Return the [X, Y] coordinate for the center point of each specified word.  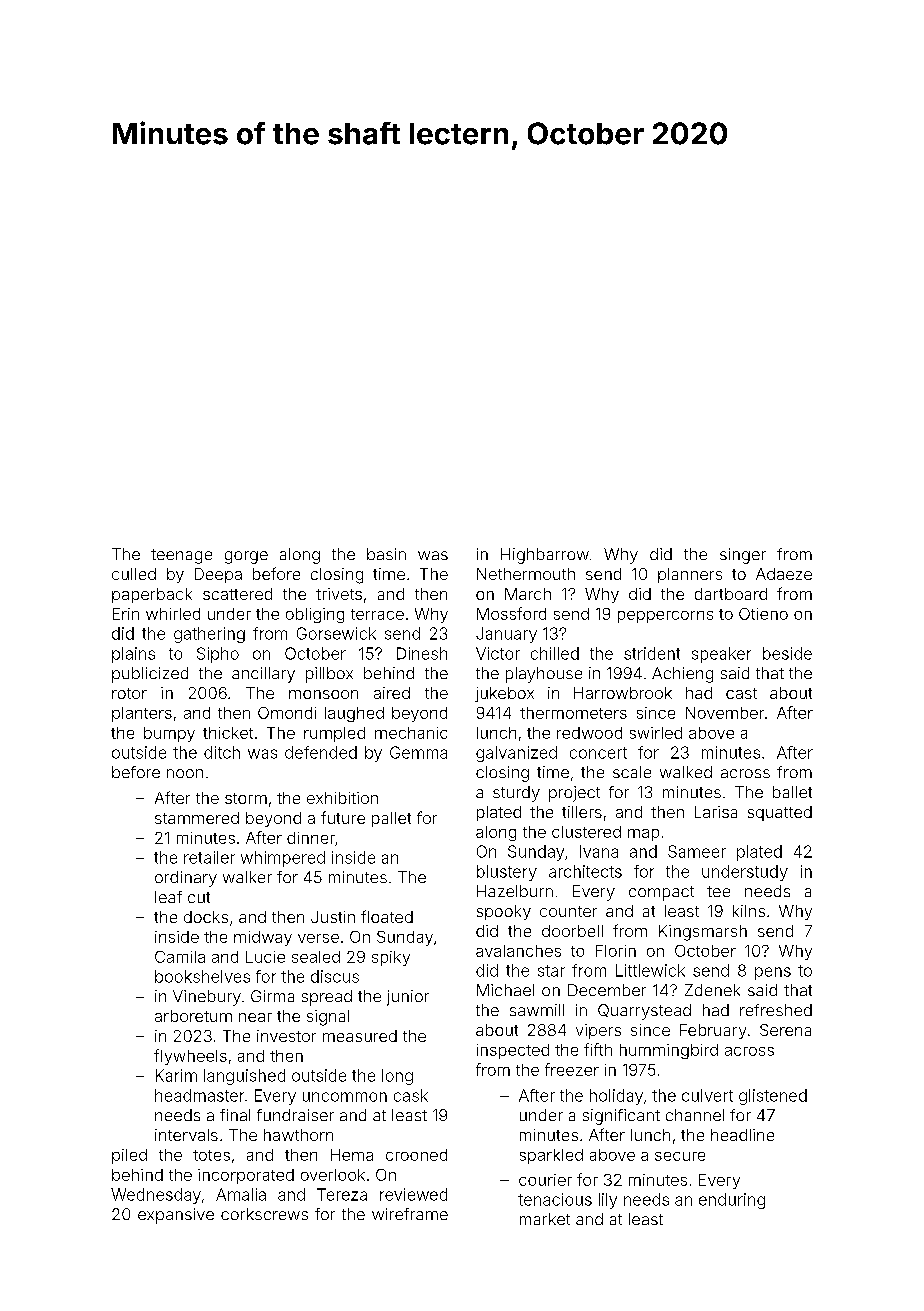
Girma [272, 996]
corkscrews [264, 1214]
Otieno [763, 614]
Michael [505, 990]
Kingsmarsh [703, 933]
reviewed [413, 1194]
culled [134, 574]
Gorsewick [336, 633]
